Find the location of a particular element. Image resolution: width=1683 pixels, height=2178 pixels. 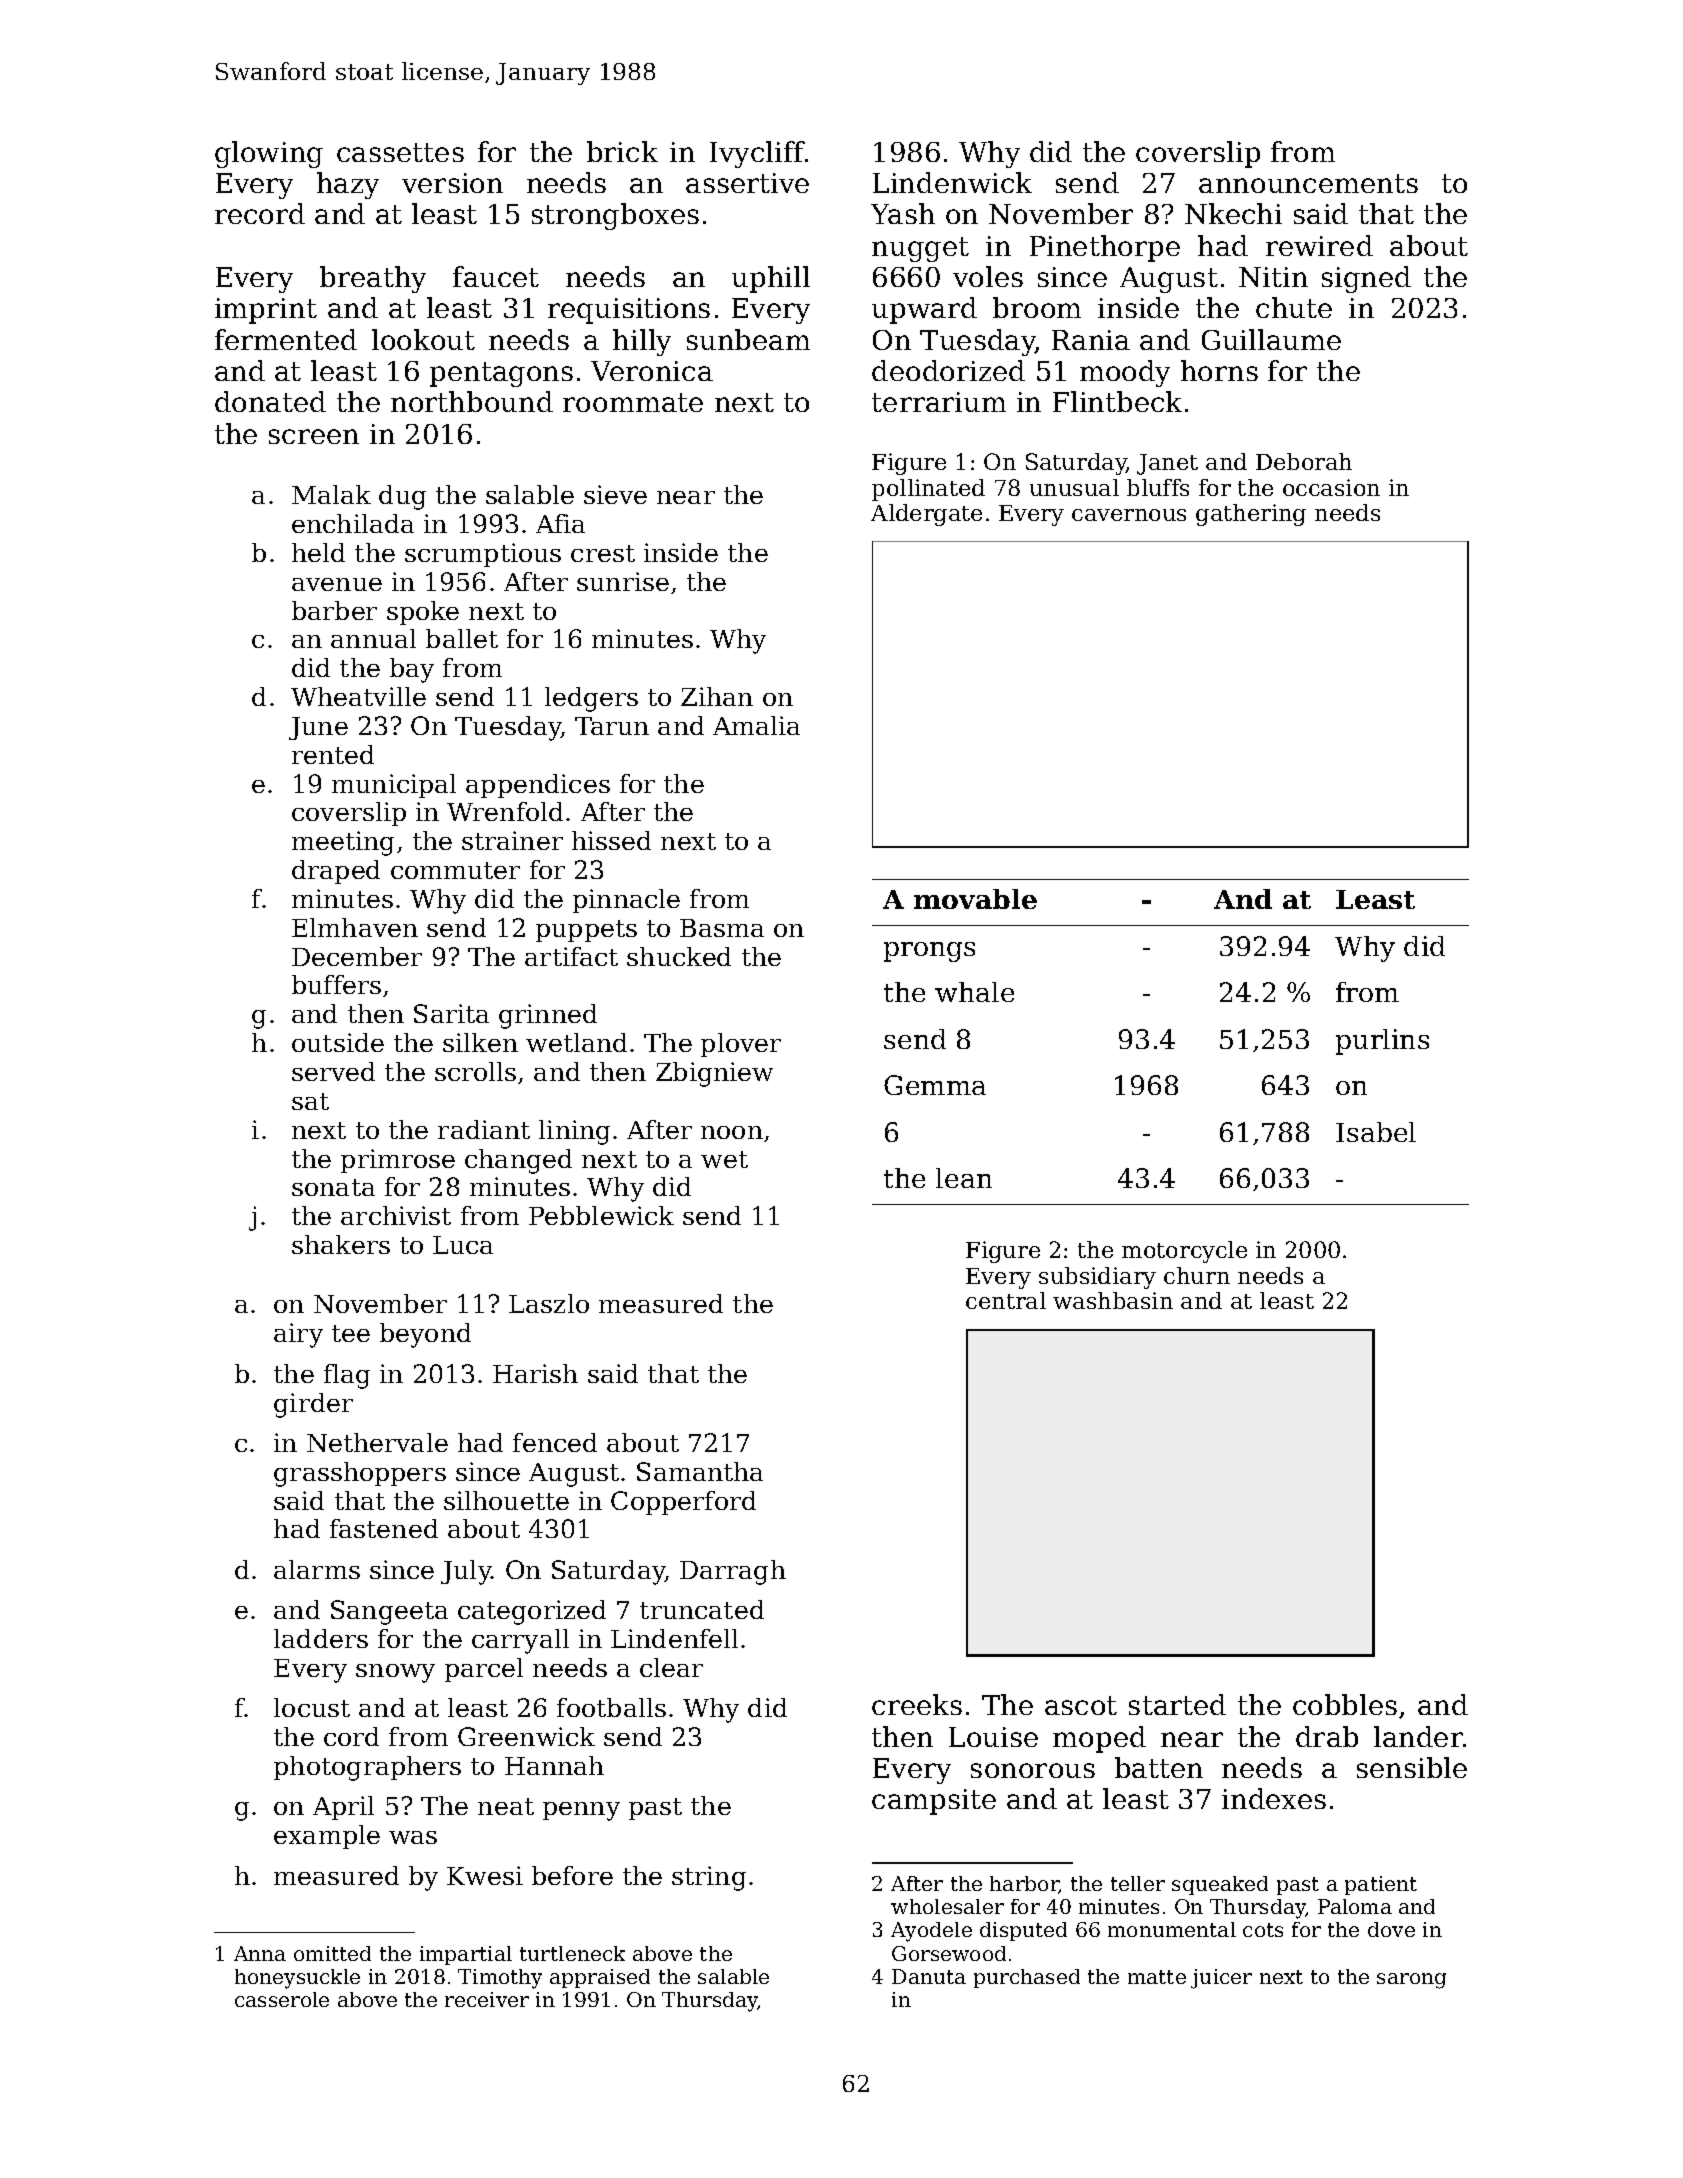

donated is located at coordinates (270, 401).
